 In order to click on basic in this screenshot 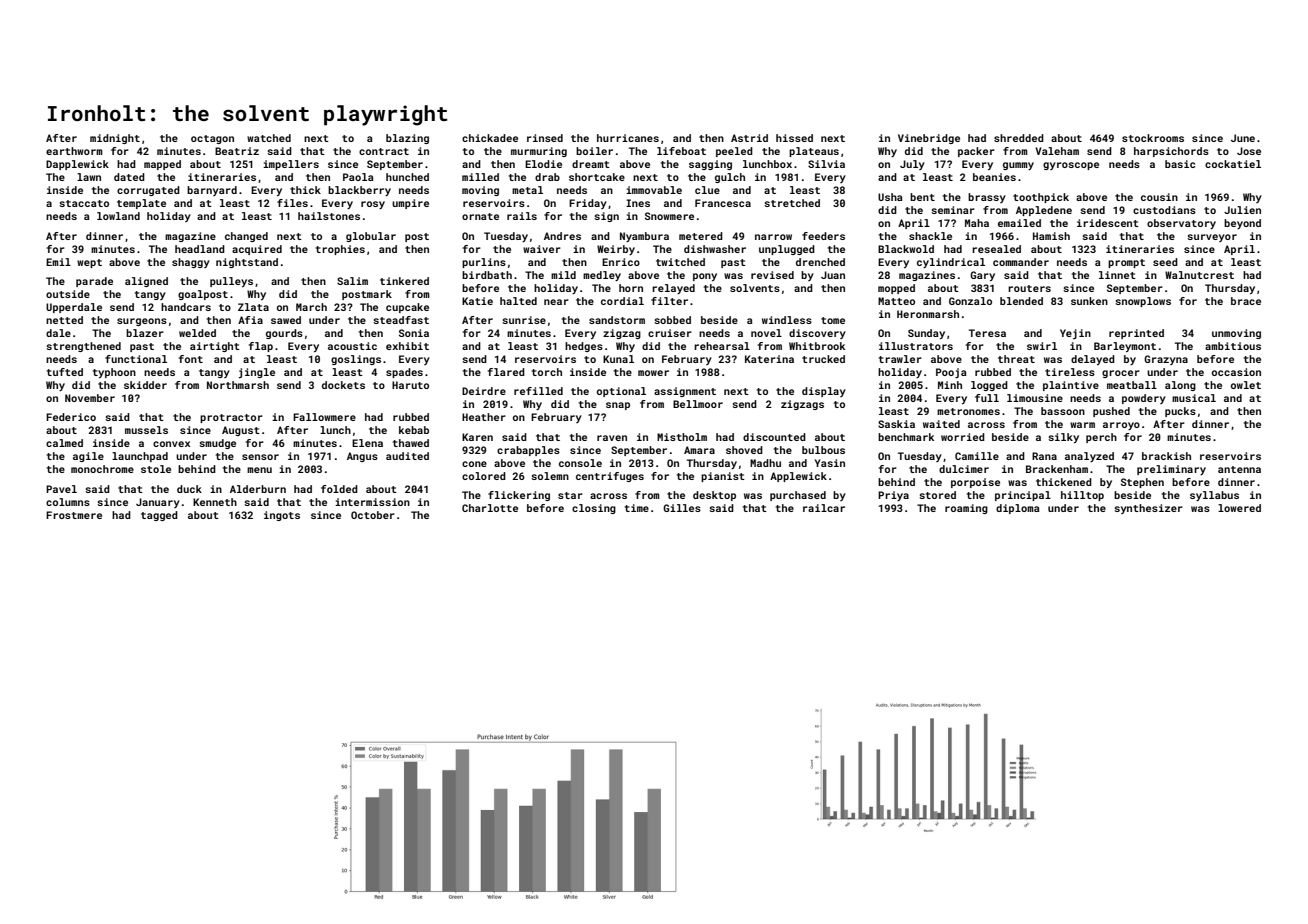, I will do `click(1180, 164)`.
